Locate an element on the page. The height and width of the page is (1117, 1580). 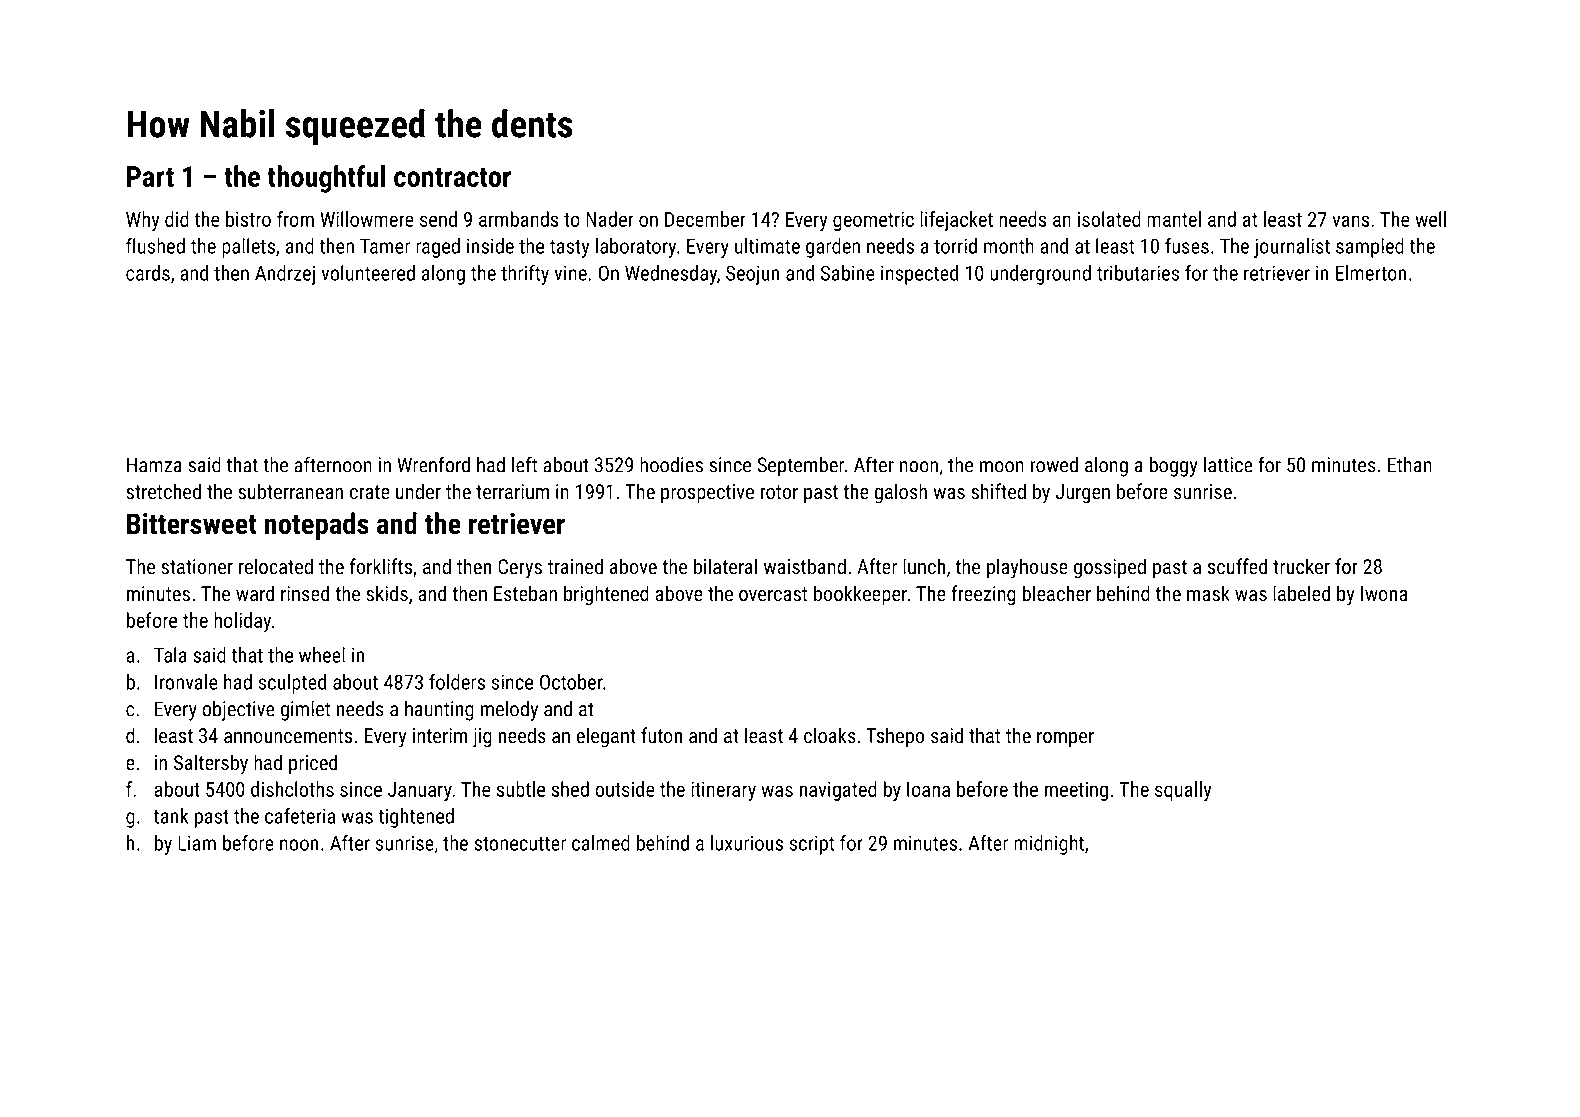
forklifts is located at coordinates (381, 566).
